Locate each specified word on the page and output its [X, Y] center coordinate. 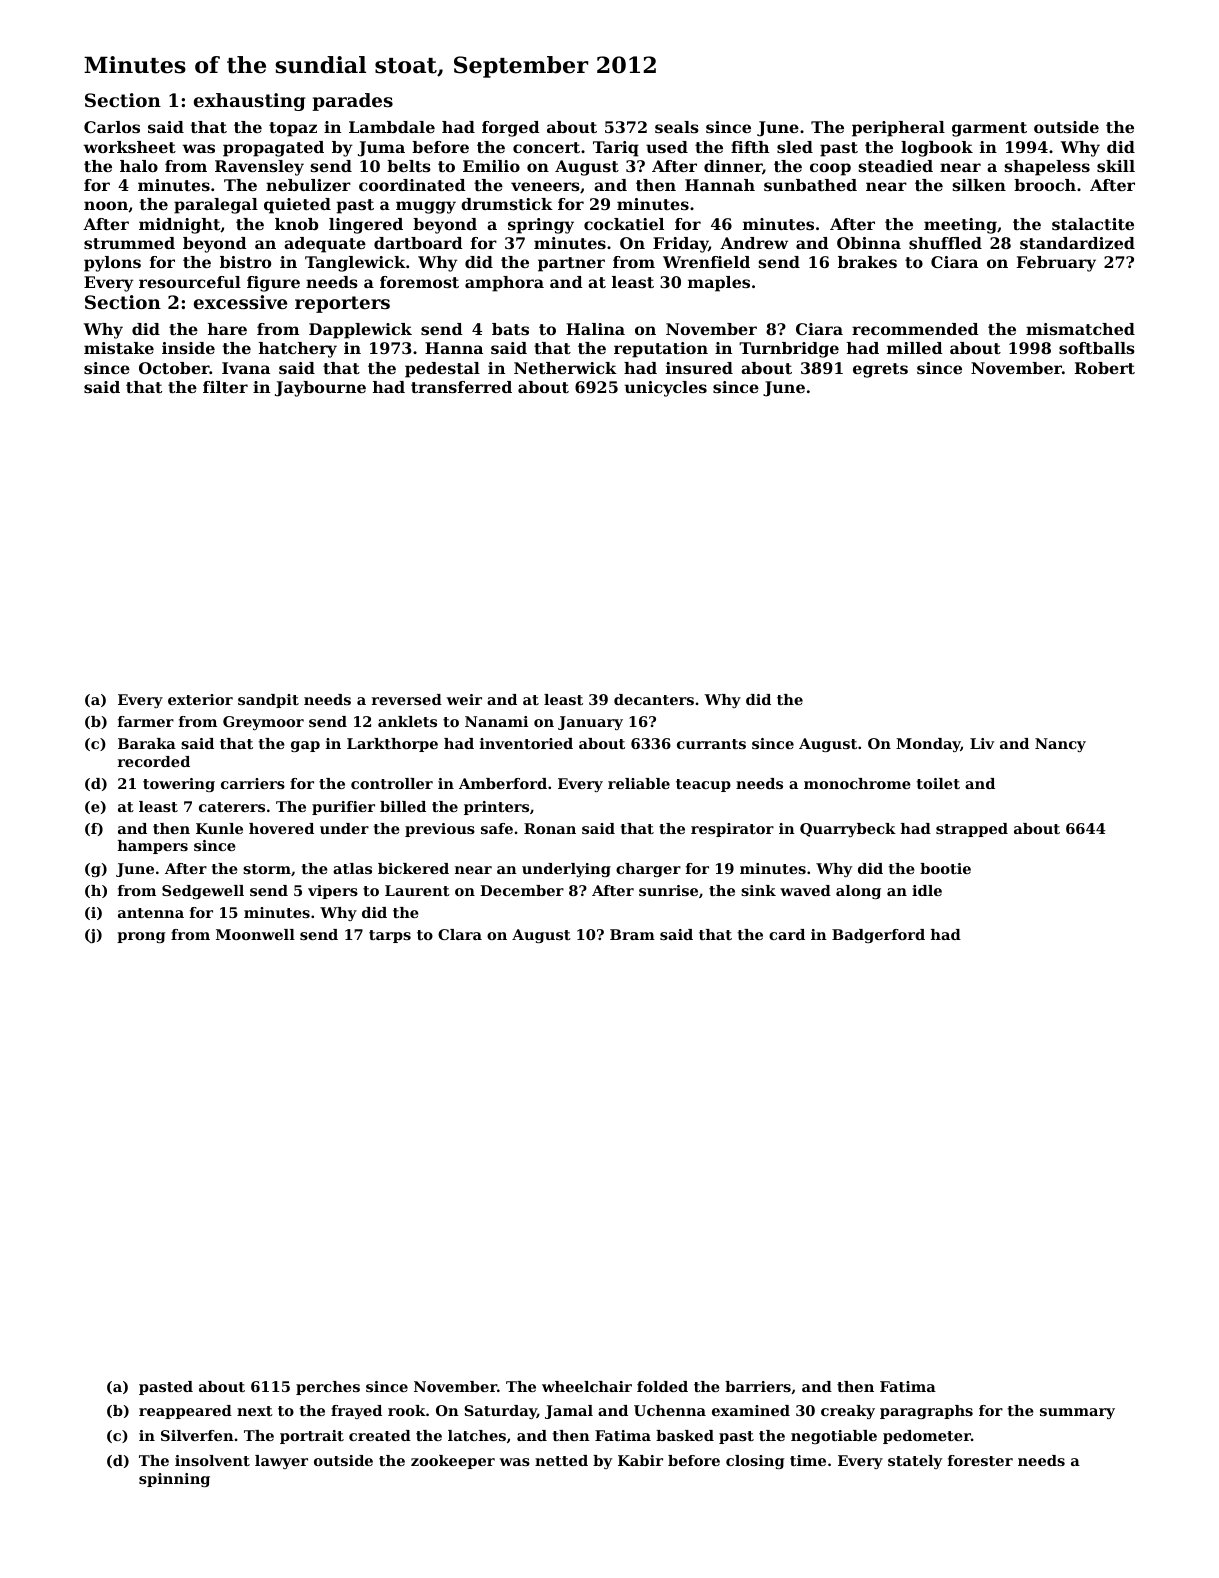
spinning [174, 1480]
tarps [390, 936]
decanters [654, 699]
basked [685, 1435]
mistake [119, 348]
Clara [460, 934]
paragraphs [926, 1412]
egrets [880, 370]
